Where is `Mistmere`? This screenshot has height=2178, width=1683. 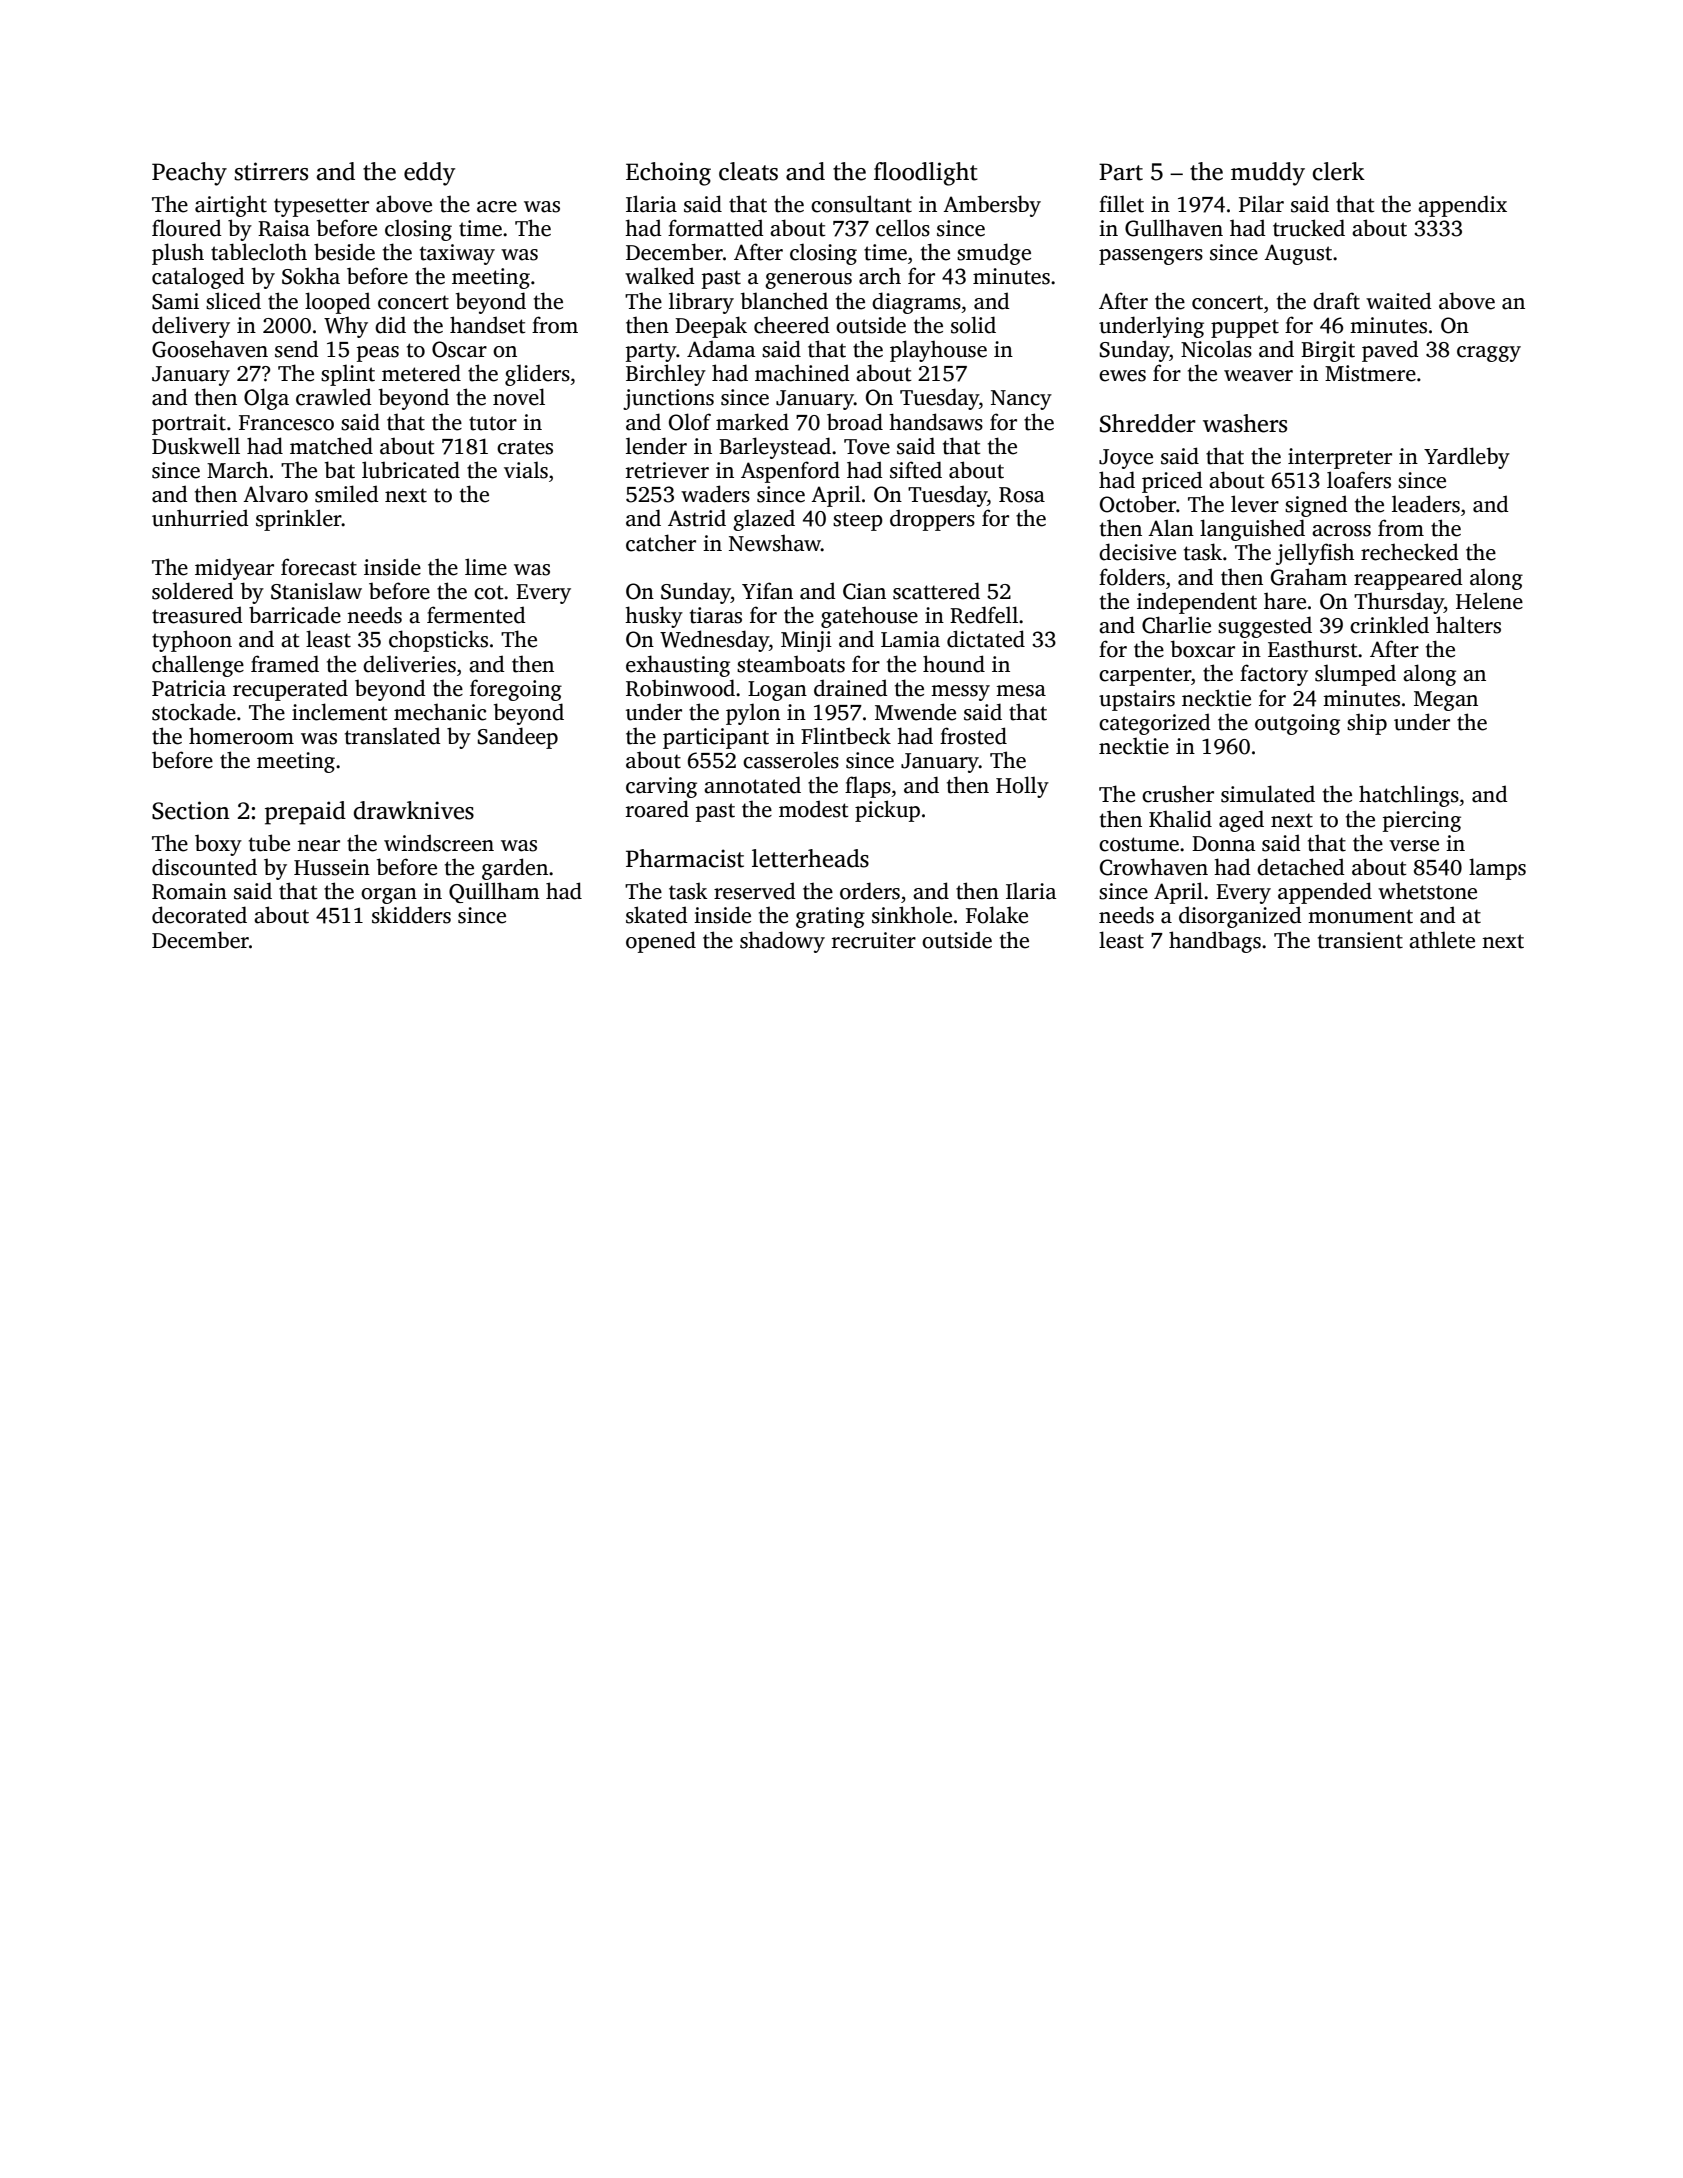
Mistmere is located at coordinates (1370, 373).
